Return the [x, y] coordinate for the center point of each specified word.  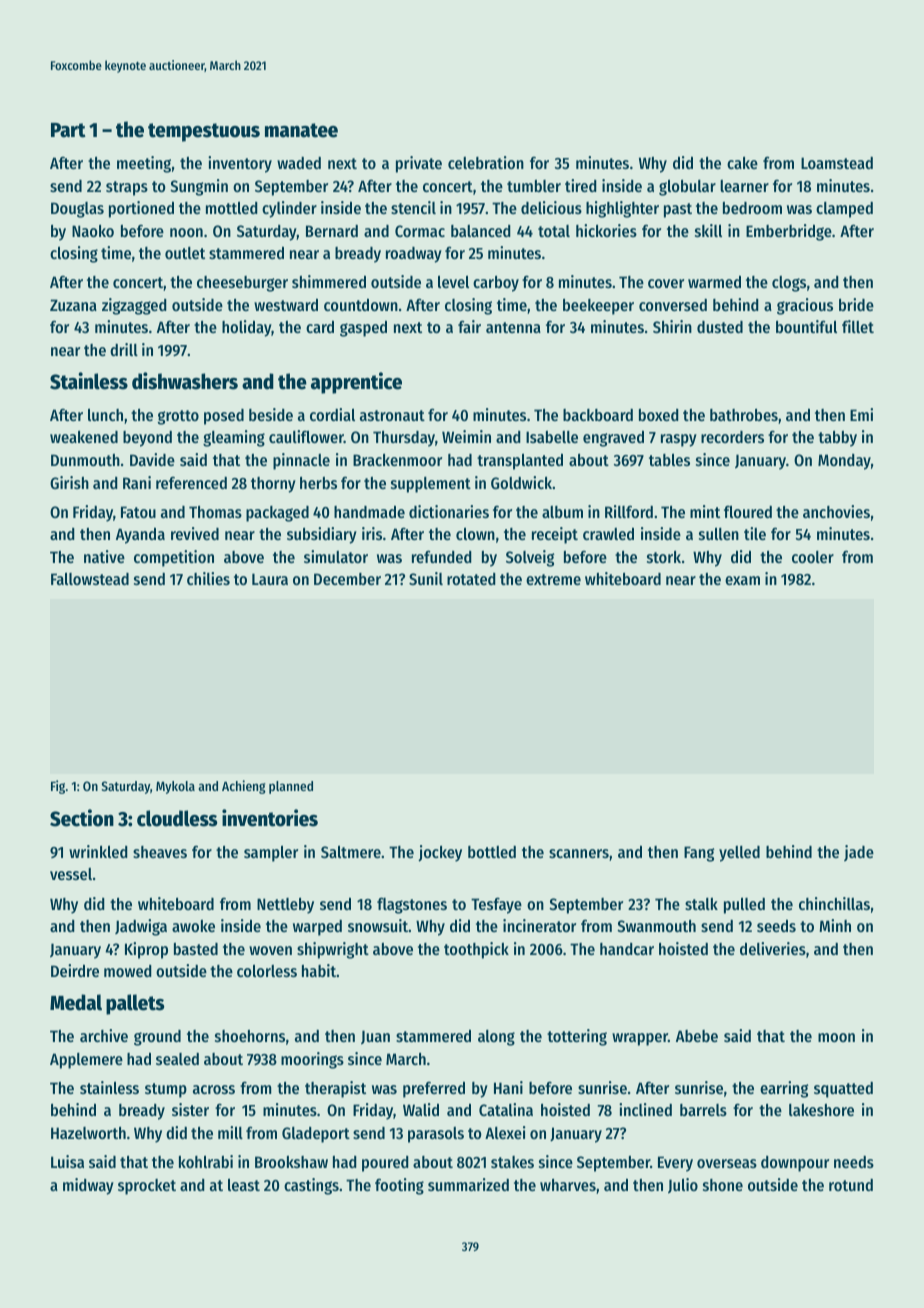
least [244, 1185]
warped [317, 928]
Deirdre [75, 970]
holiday [247, 328]
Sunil [426, 578]
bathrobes [744, 415]
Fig [58, 787]
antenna [513, 327]
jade [859, 853]
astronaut [392, 415]
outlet [185, 253]
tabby [837, 439]
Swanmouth [656, 926]
